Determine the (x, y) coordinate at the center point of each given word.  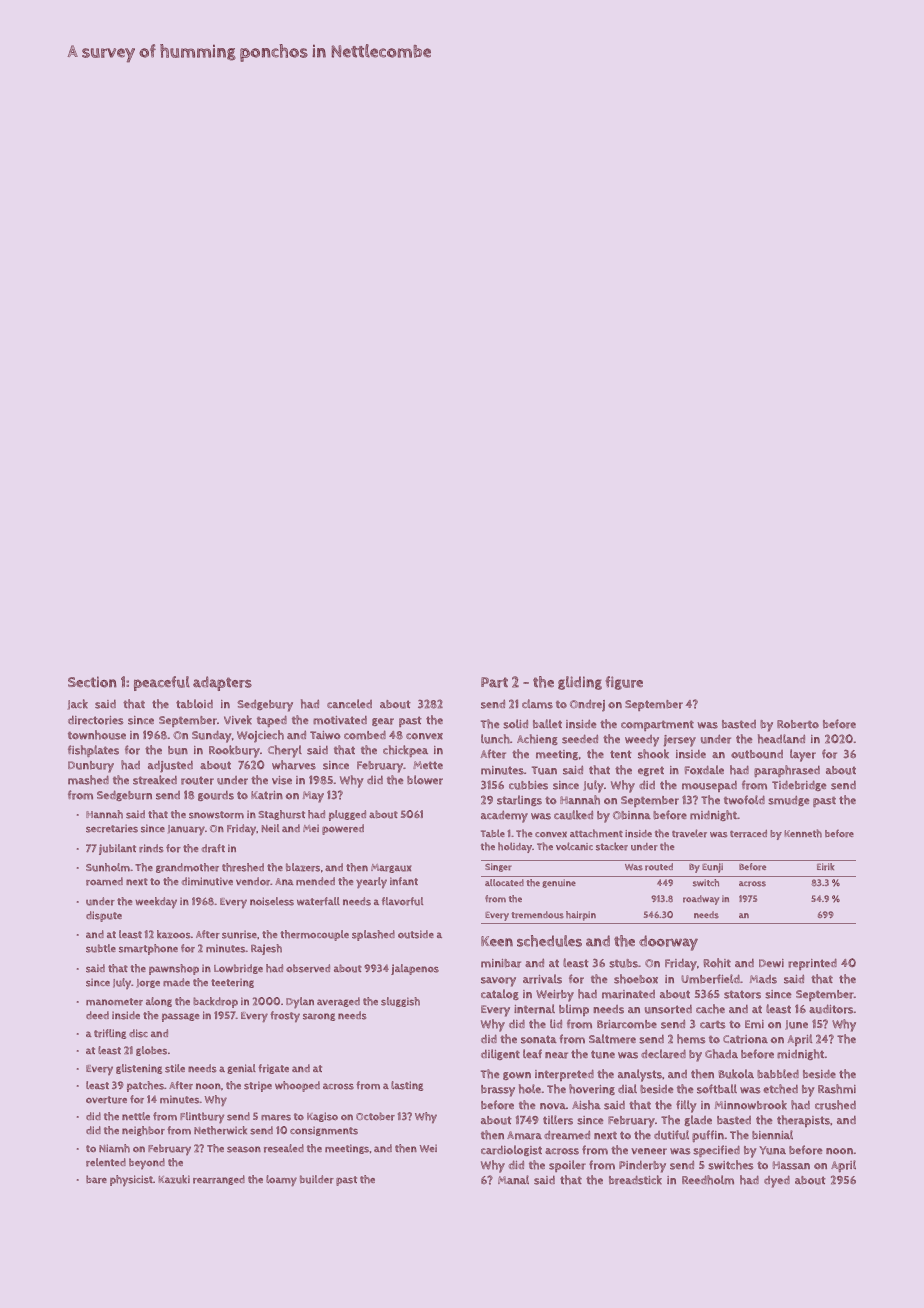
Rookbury (234, 751)
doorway (668, 943)
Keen (497, 941)
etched (780, 1089)
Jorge (148, 983)
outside (416, 934)
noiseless (272, 901)
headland (781, 739)
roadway (701, 900)
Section (92, 682)
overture (106, 1100)
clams (537, 704)
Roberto (798, 724)
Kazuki (174, 1179)
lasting (407, 1086)
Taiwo (325, 735)
